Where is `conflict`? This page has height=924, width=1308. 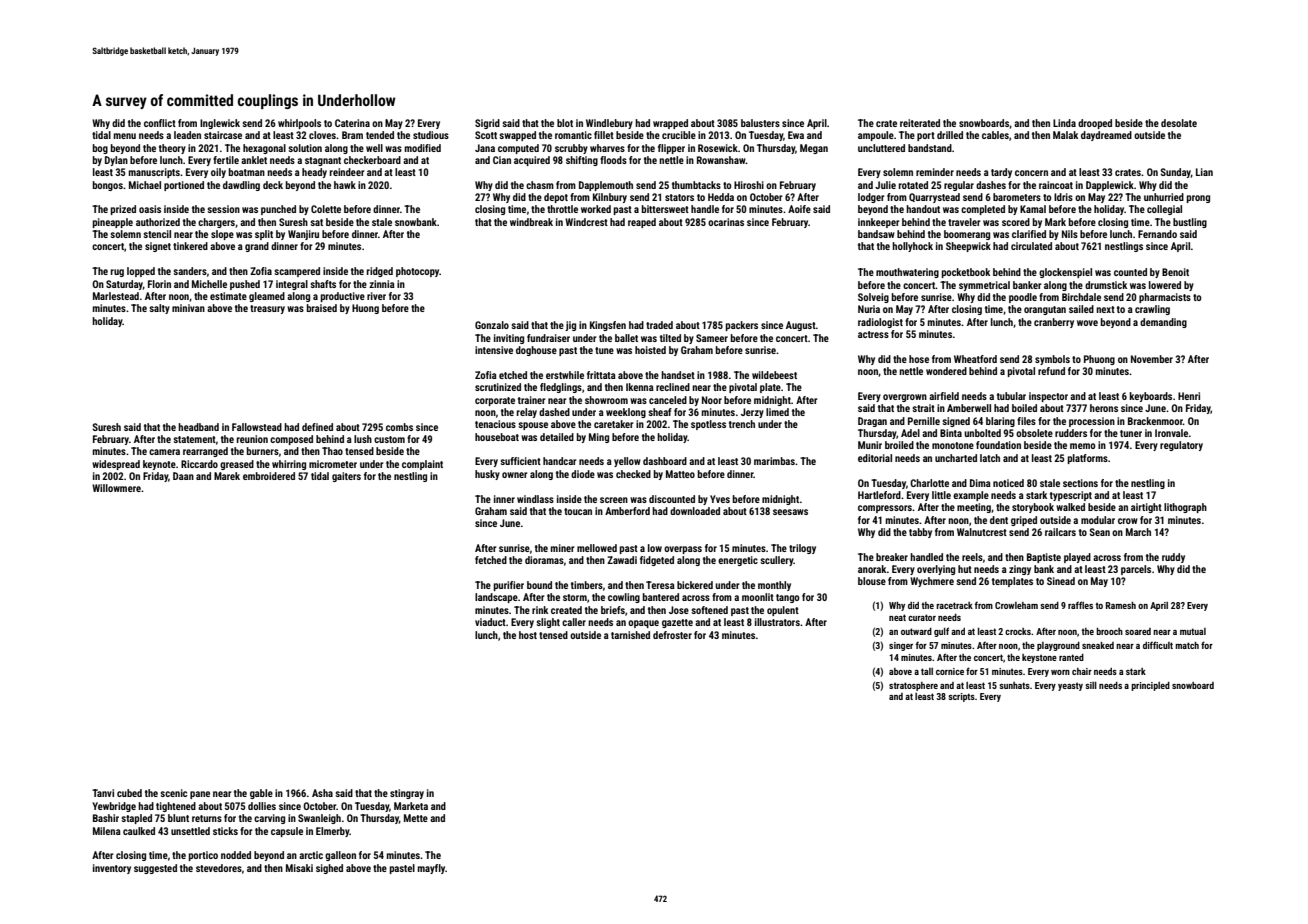 conflict is located at coordinates (160, 123).
